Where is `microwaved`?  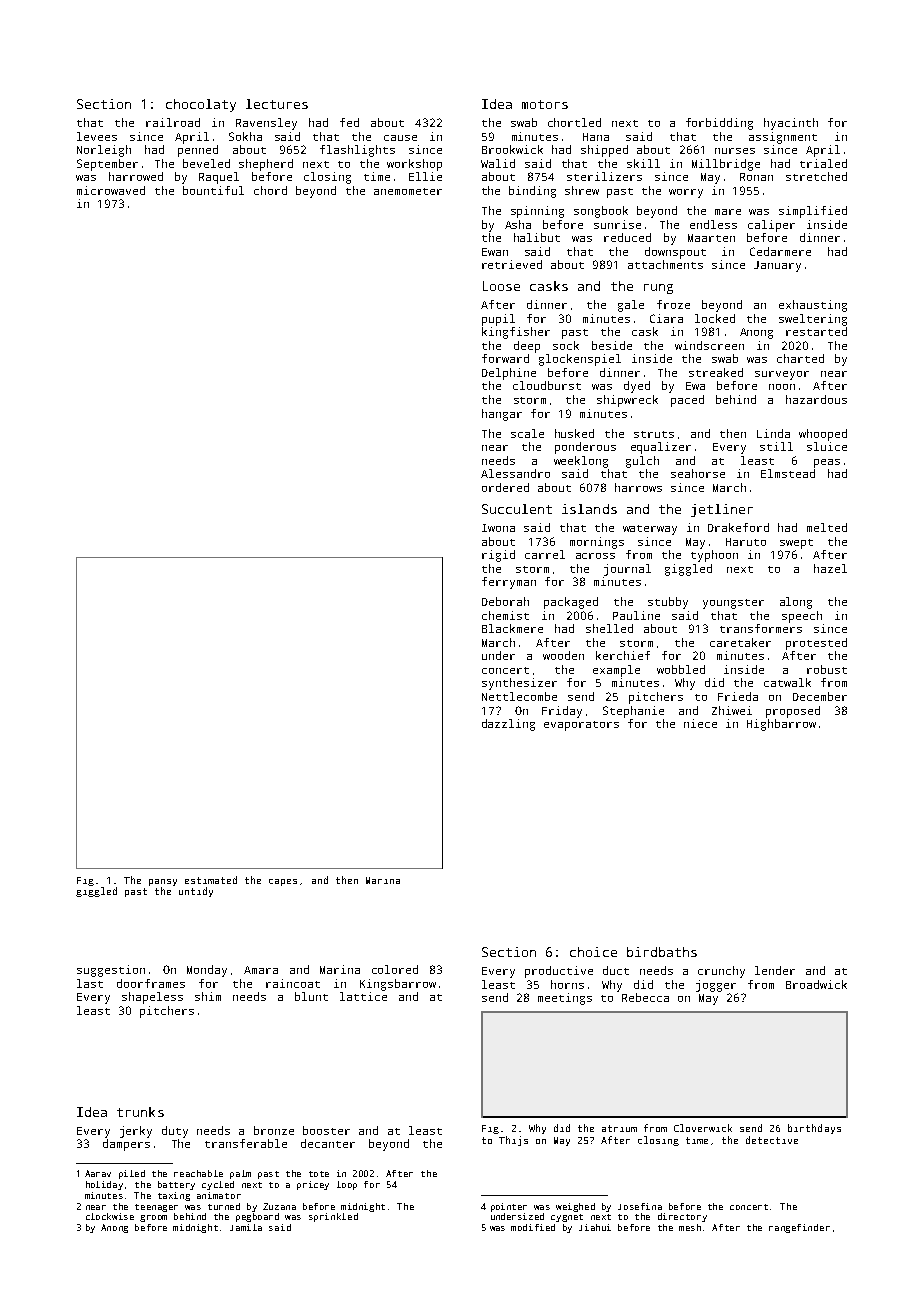
microwaved is located at coordinates (111, 190).
